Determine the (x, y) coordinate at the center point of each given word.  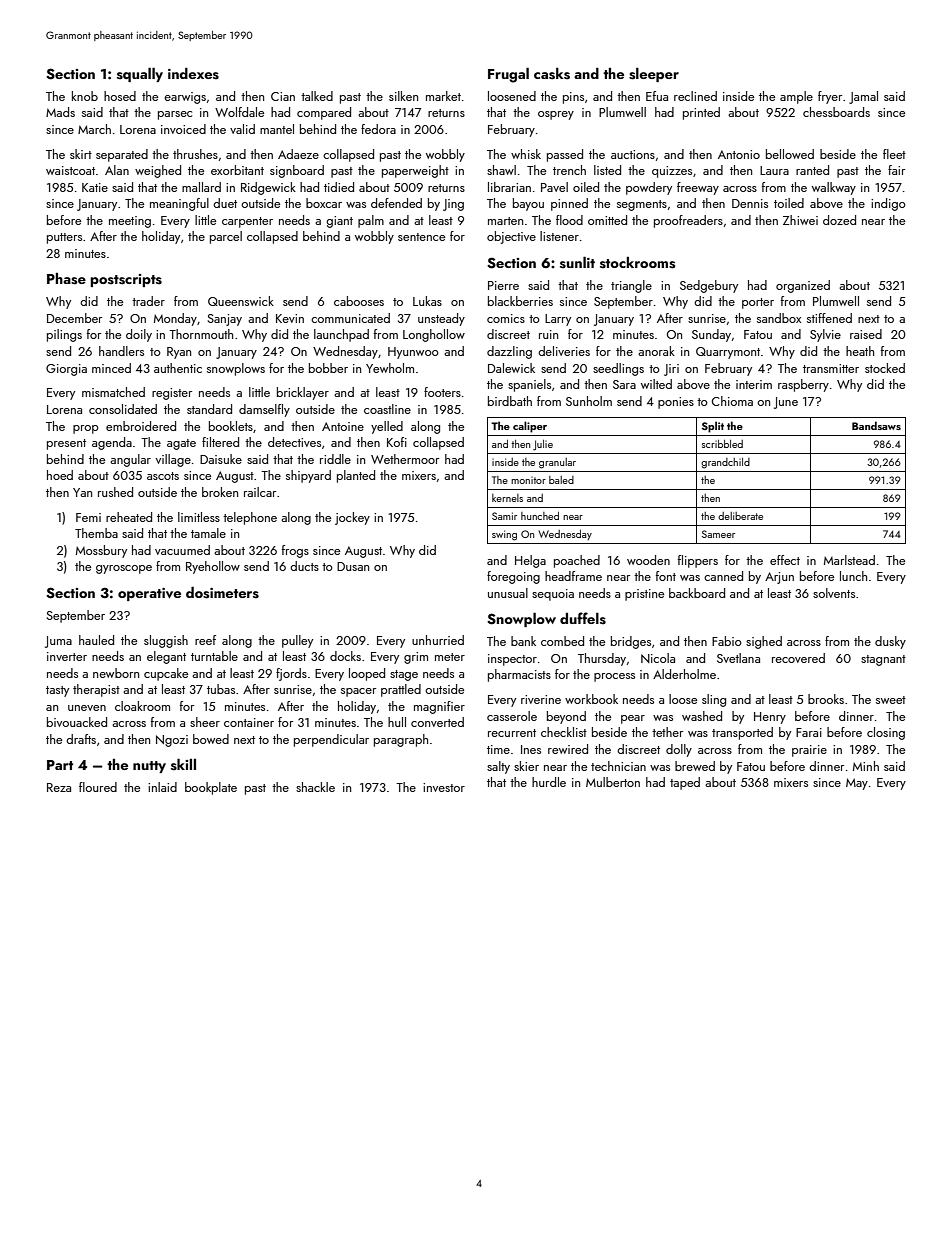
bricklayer (303, 393)
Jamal (863, 97)
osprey (556, 115)
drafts (81, 739)
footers (442, 392)
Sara (624, 384)
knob (85, 96)
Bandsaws (876, 425)
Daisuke (221, 459)
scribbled (722, 444)
